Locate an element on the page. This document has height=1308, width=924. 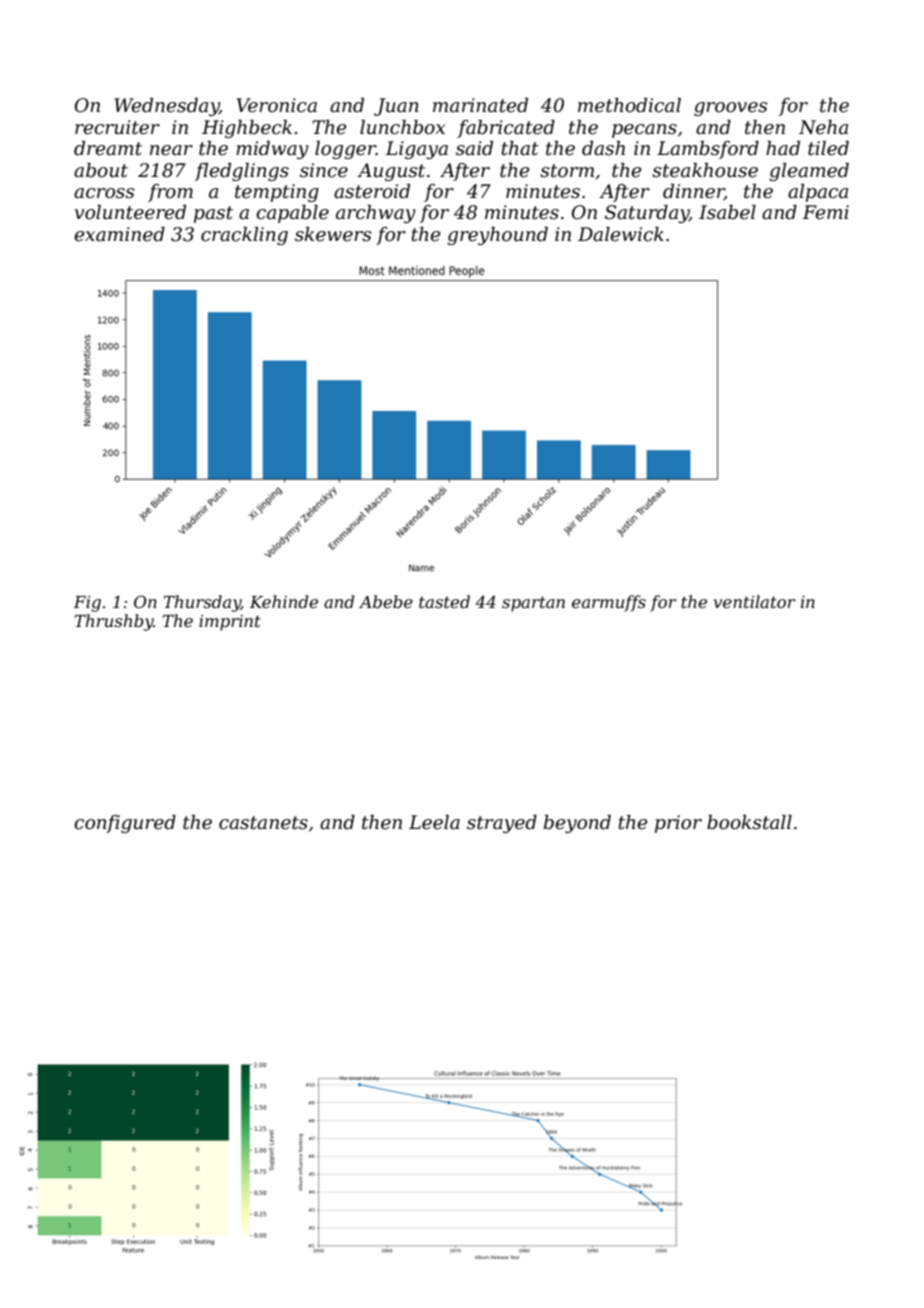
since is located at coordinates (324, 170).
